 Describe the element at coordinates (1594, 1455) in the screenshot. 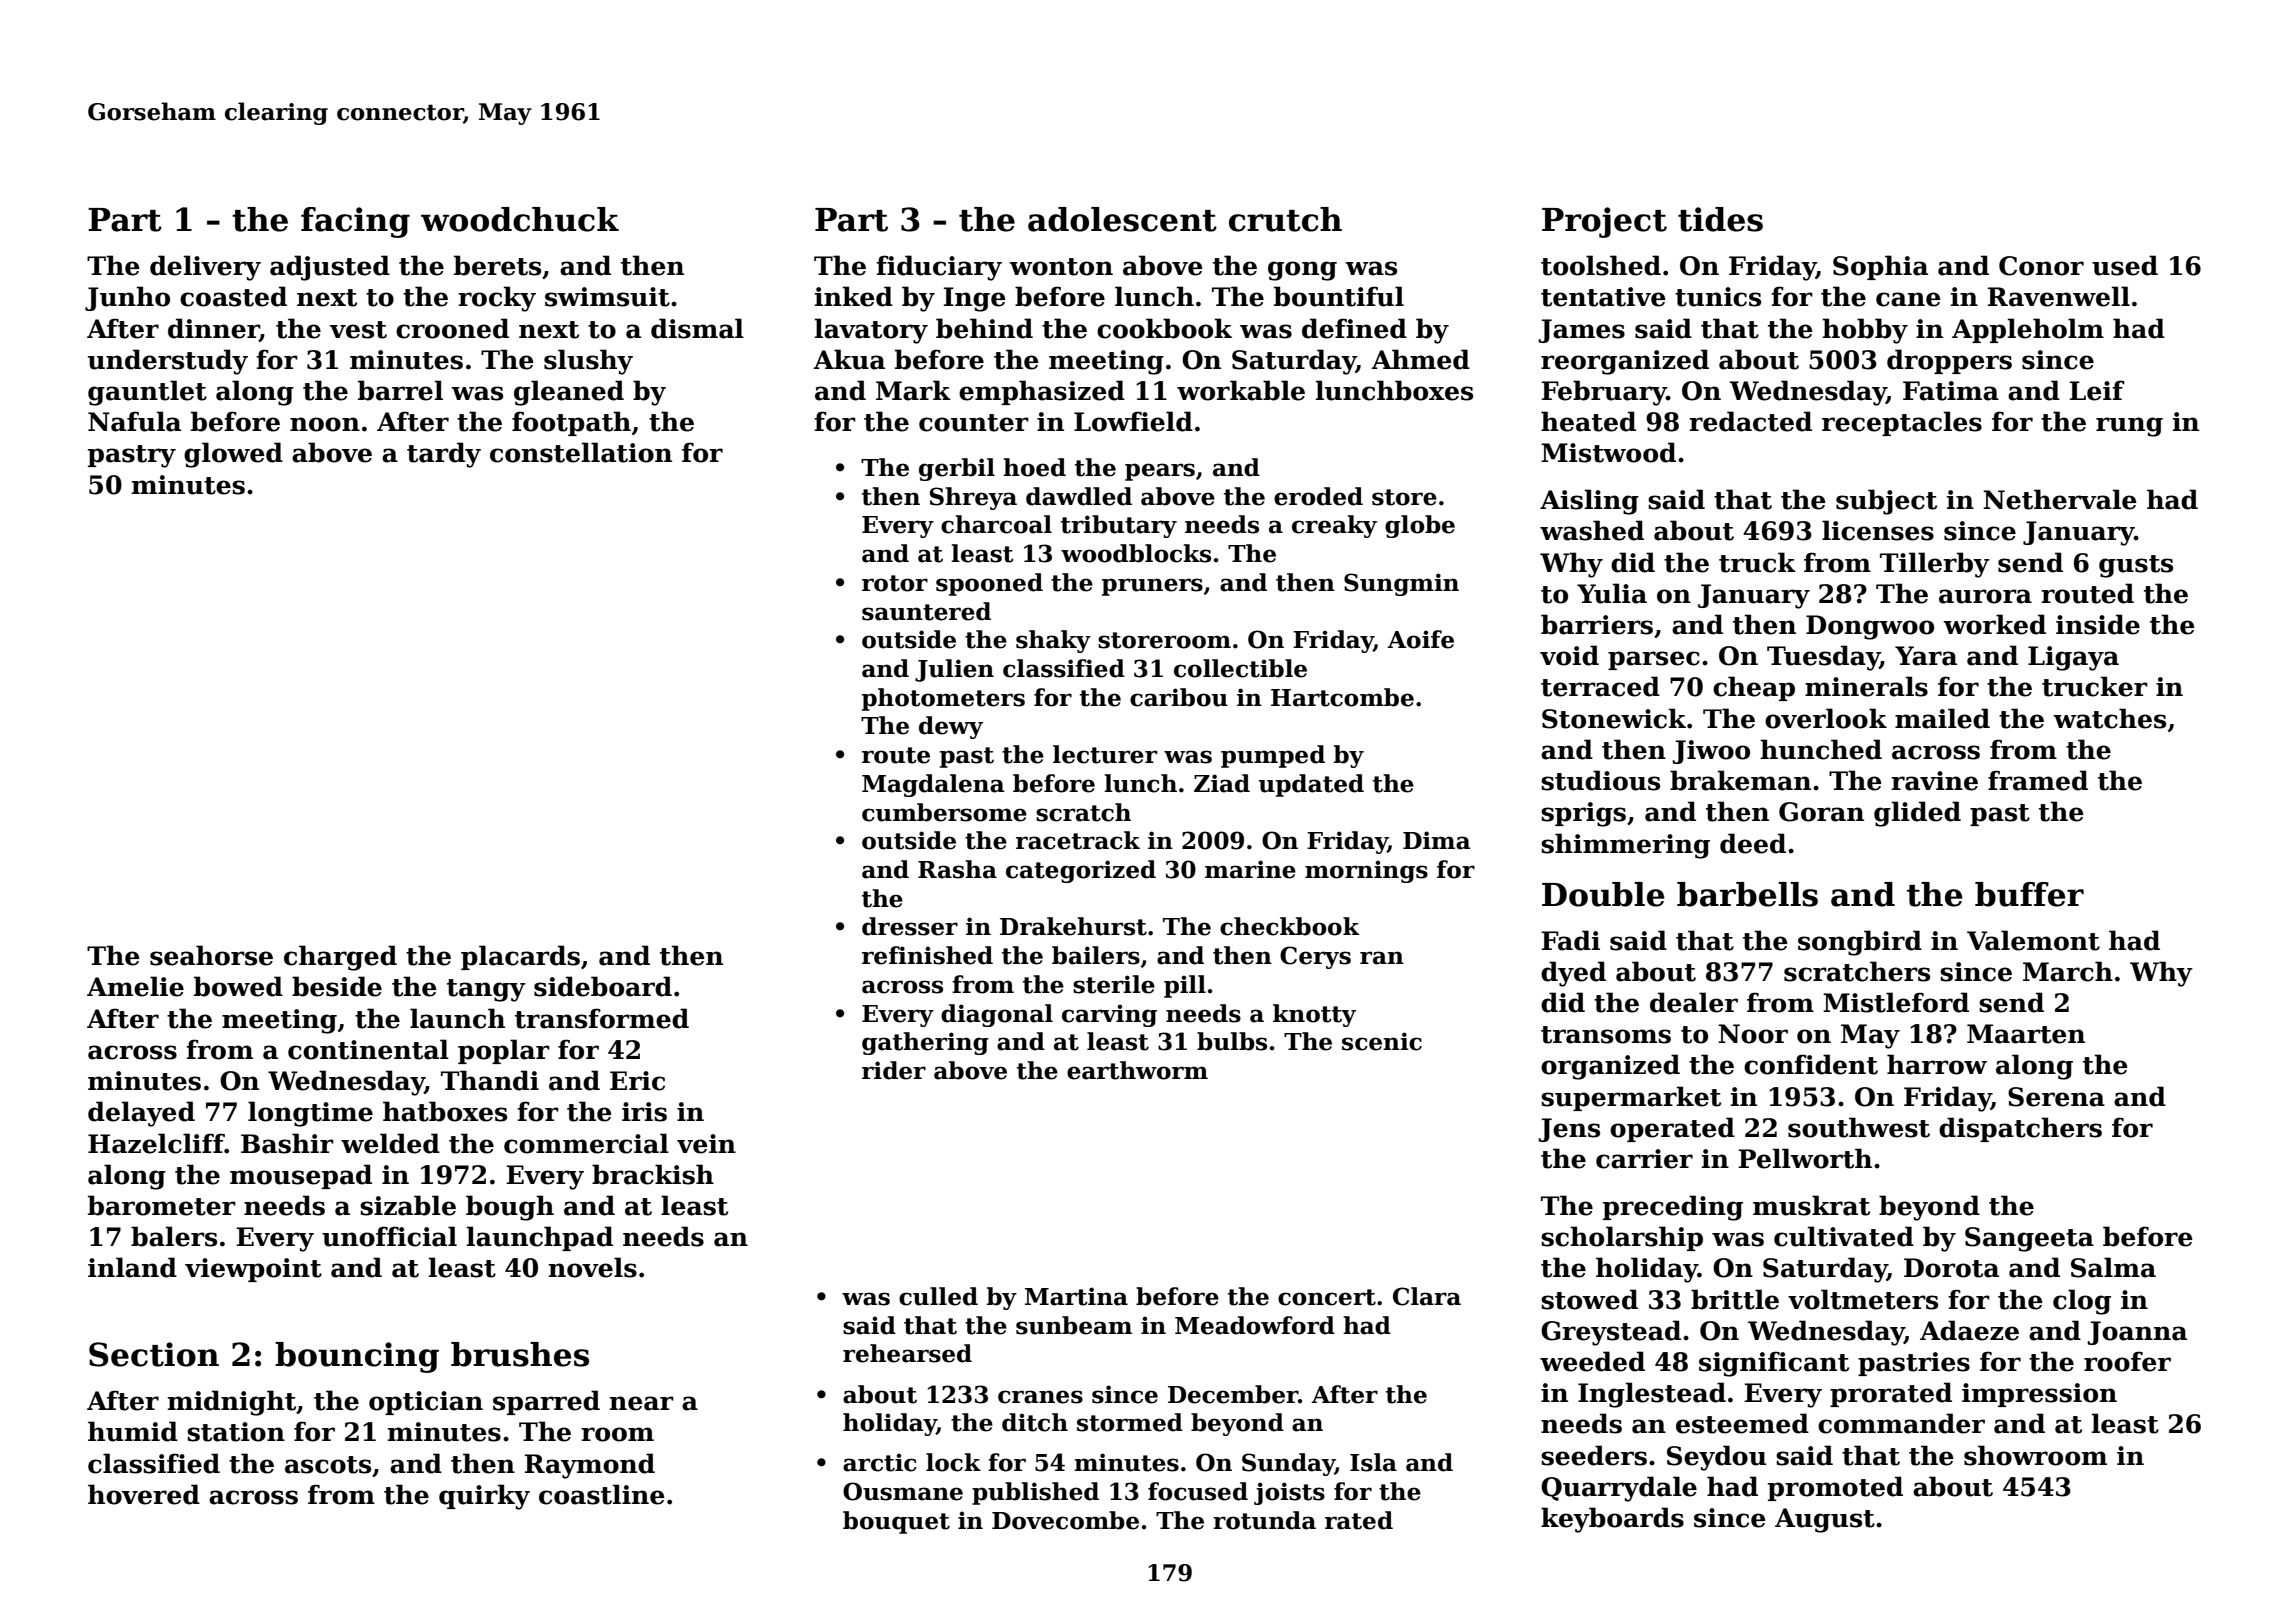

I see `seeders` at that location.
